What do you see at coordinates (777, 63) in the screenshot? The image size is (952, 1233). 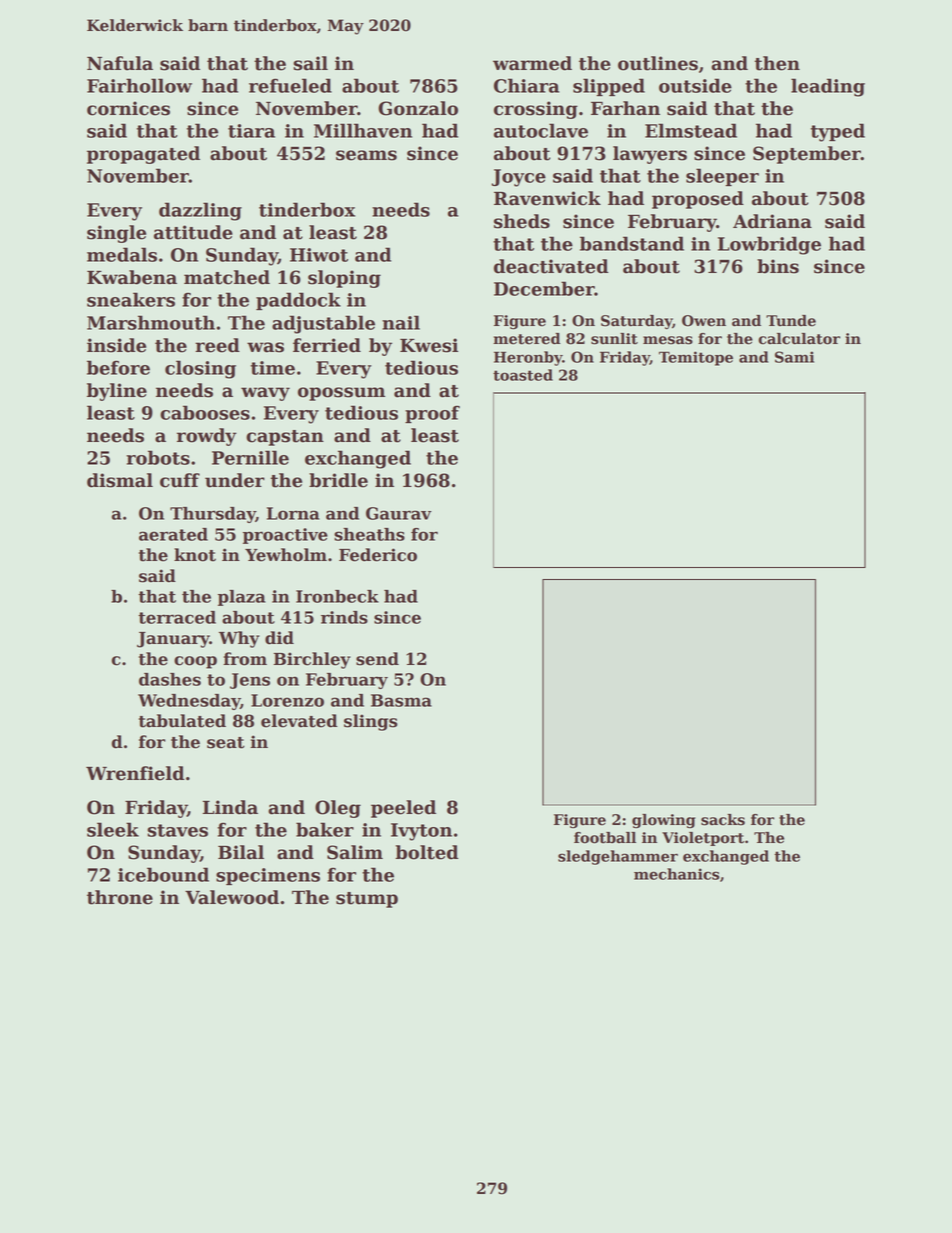 I see `then` at bounding box center [777, 63].
